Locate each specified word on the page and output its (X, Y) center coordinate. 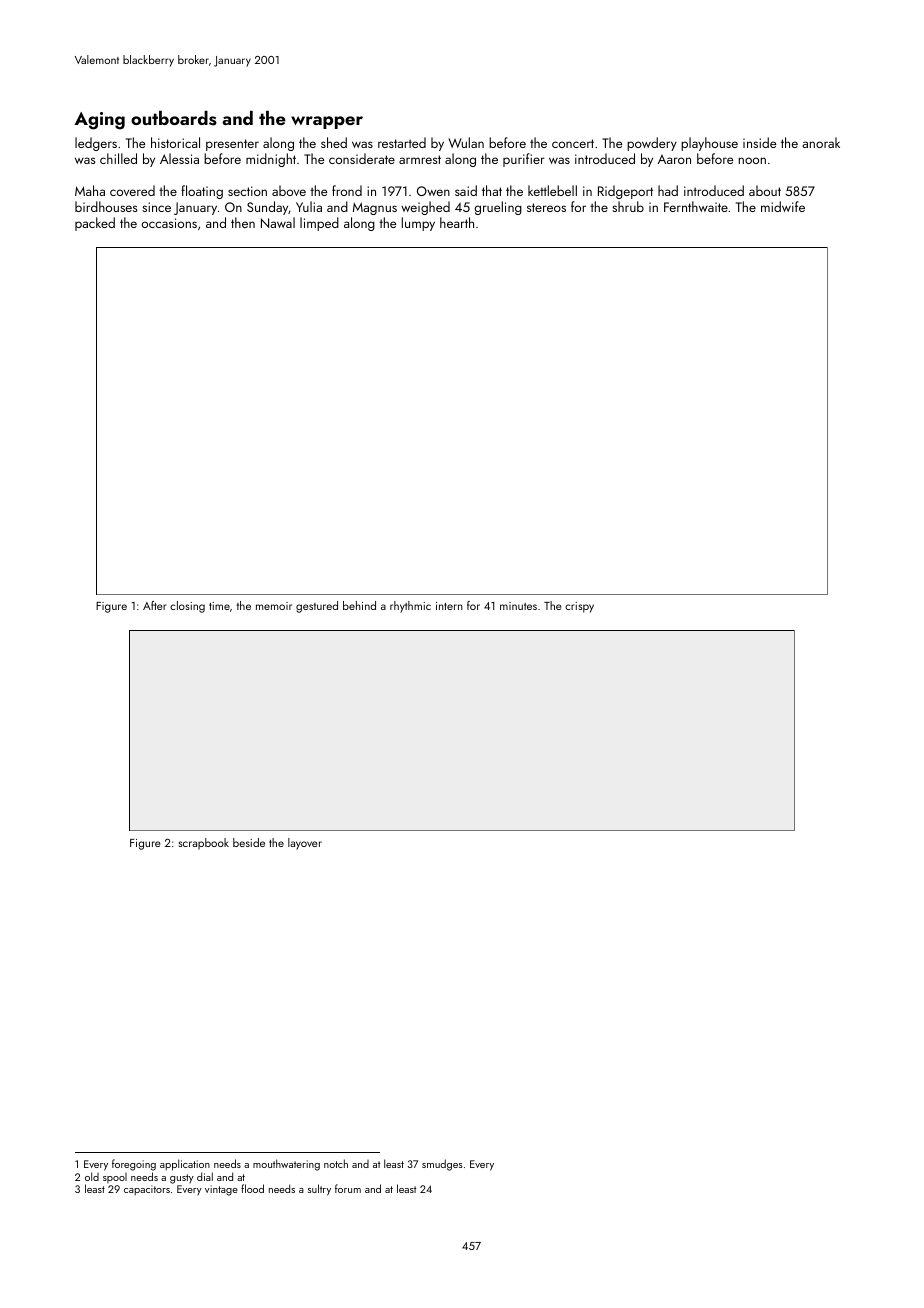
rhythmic (410, 607)
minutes (518, 606)
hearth (457, 222)
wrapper (327, 122)
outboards (174, 118)
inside (759, 142)
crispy (579, 607)
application (185, 1165)
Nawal (278, 222)
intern (449, 606)
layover (305, 844)
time (219, 606)
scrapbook (204, 844)
